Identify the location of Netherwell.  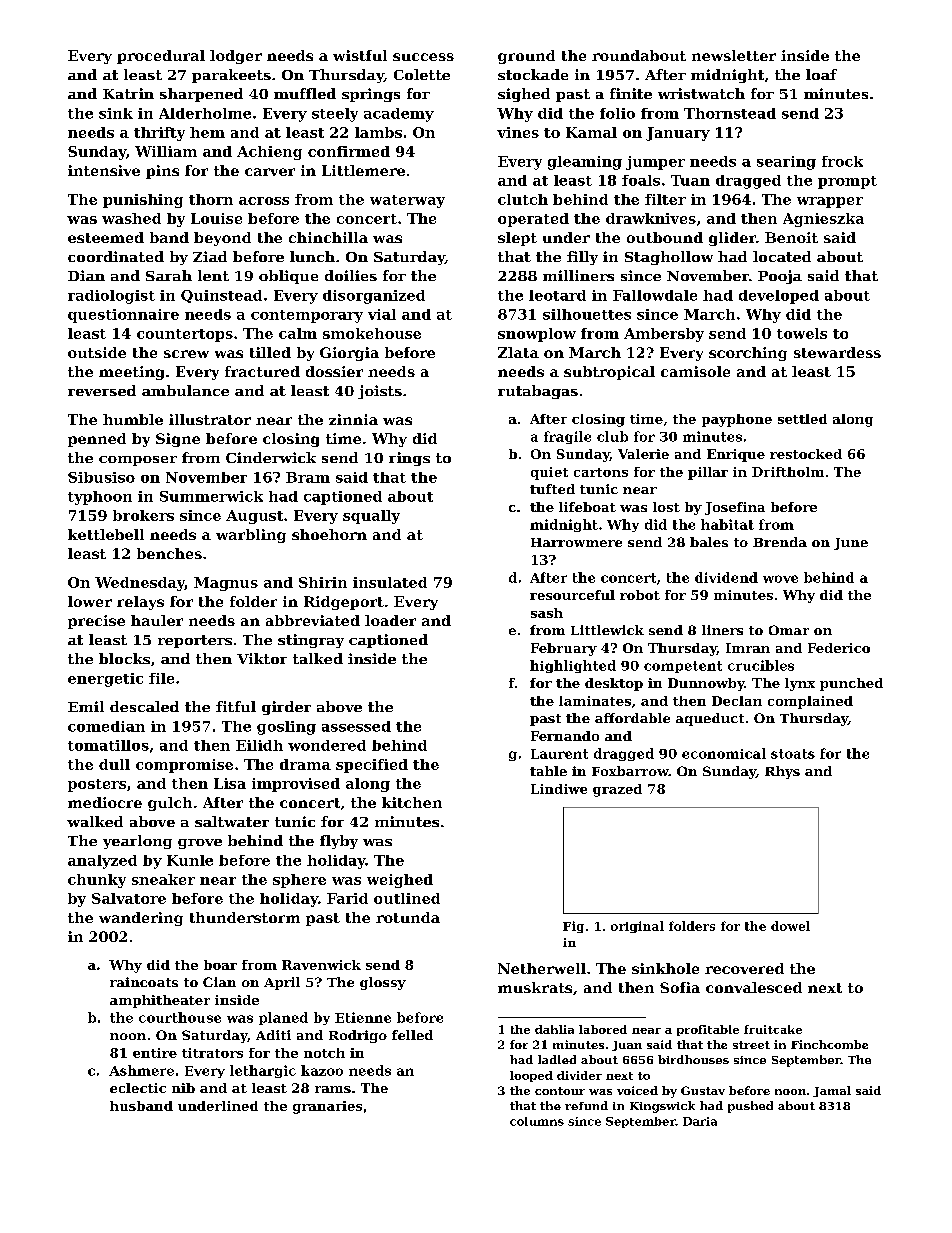
(542, 968).
